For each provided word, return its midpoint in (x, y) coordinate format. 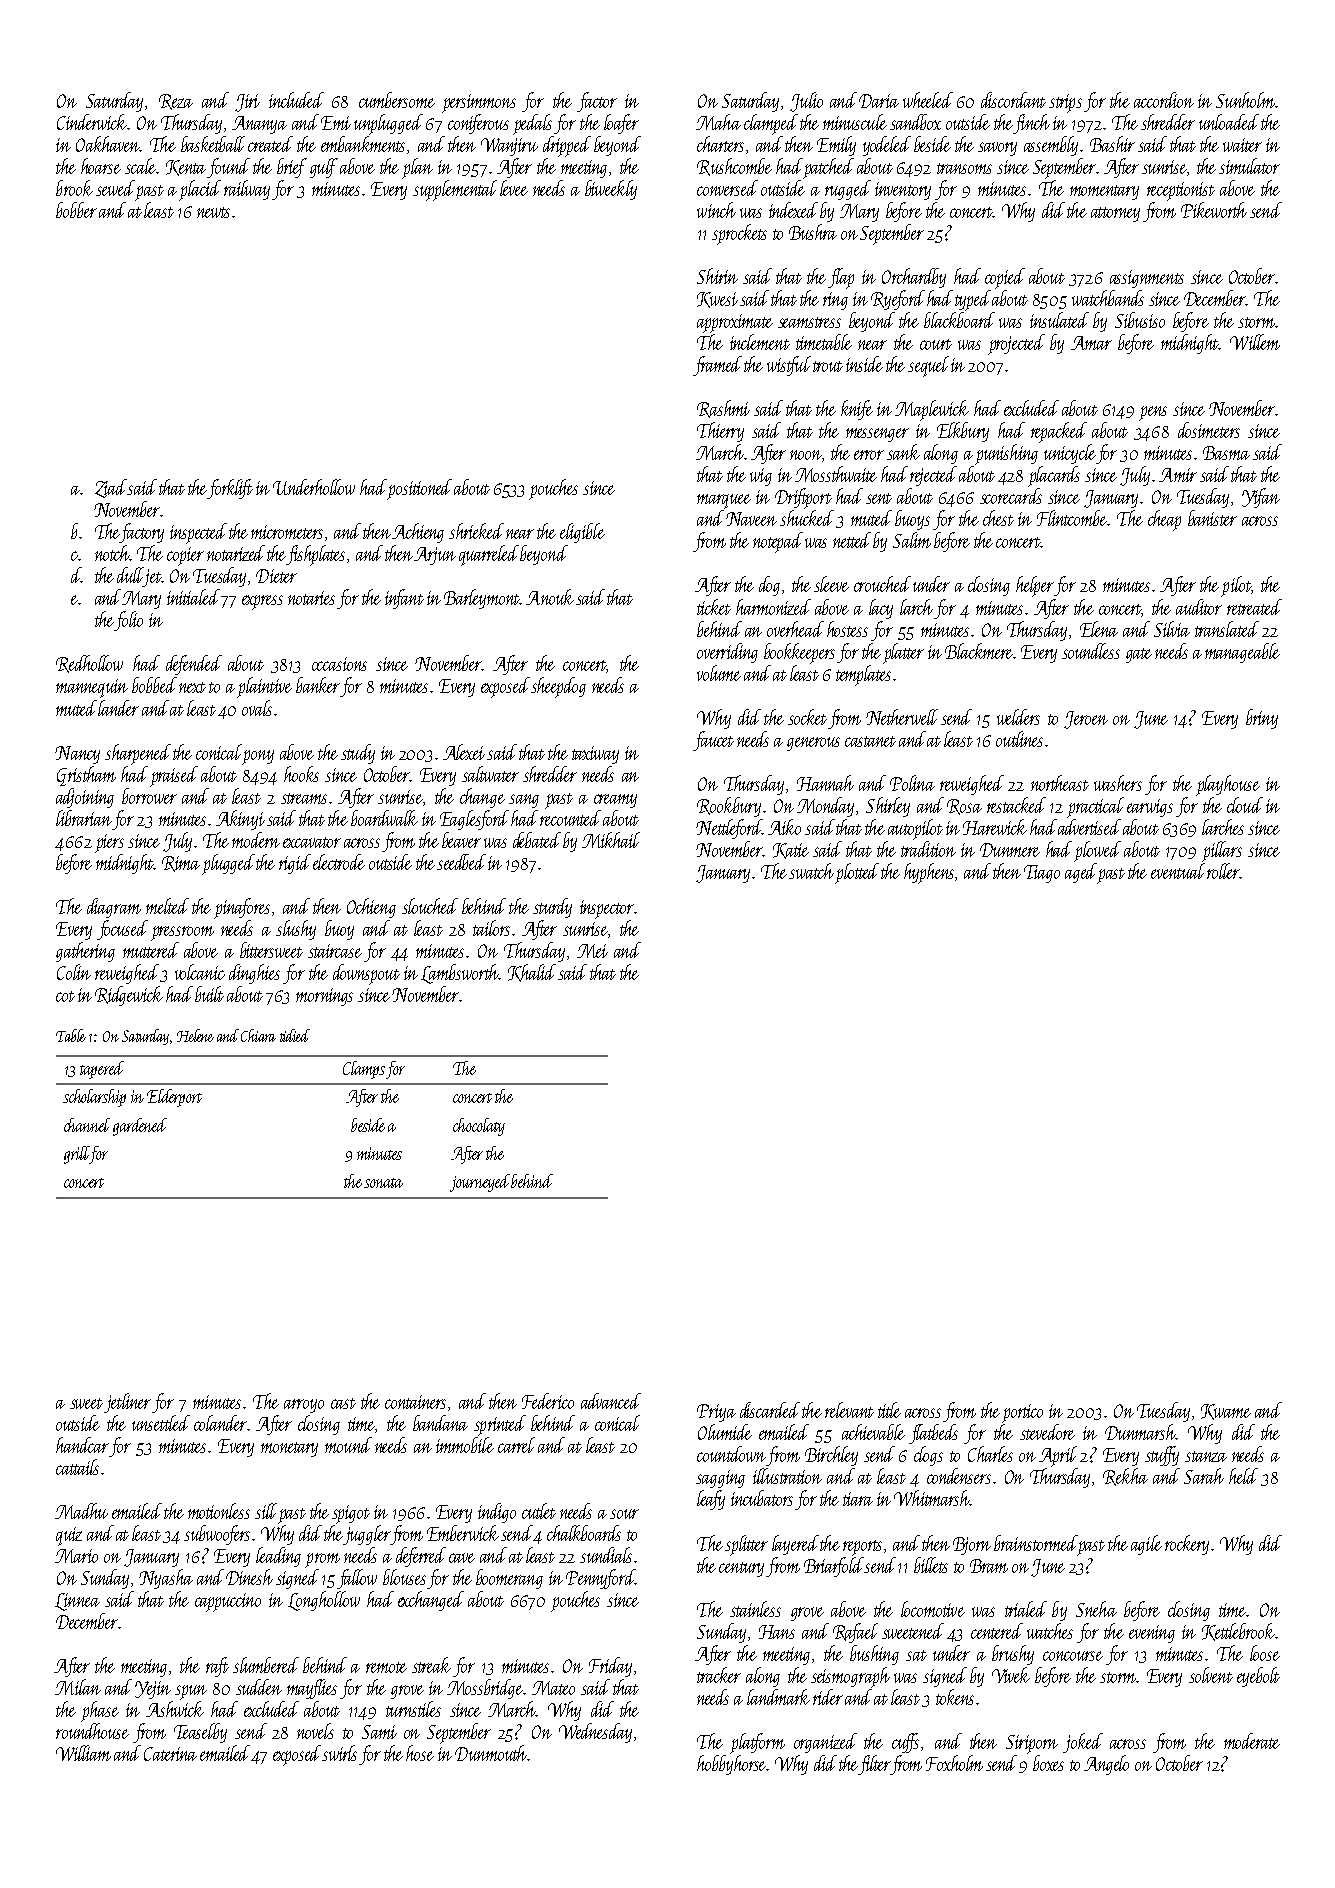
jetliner (127, 1403)
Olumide (725, 1432)
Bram (989, 1566)
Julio (806, 102)
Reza (176, 102)
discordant (1013, 100)
